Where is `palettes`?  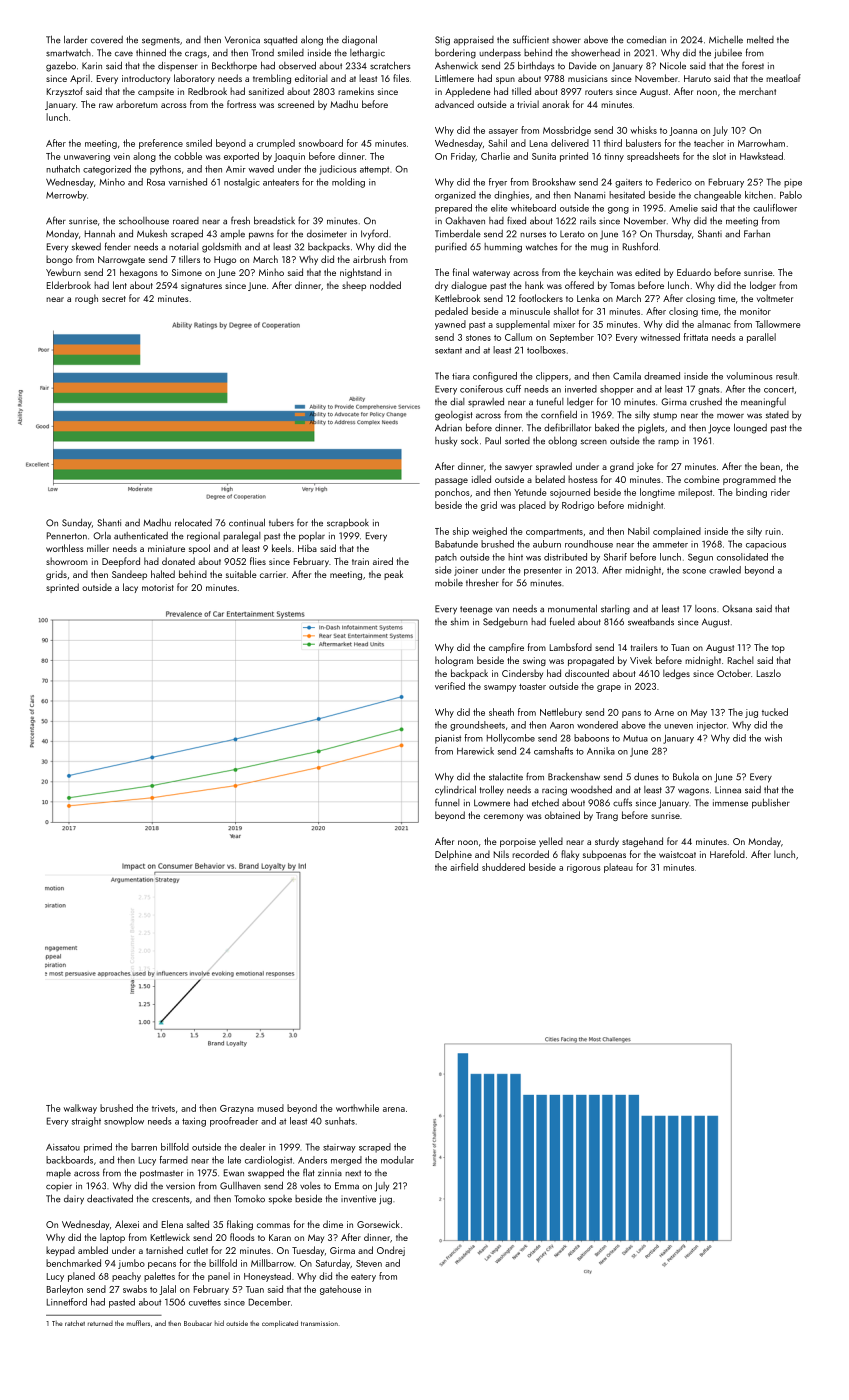
palettes is located at coordinates (159, 1277).
